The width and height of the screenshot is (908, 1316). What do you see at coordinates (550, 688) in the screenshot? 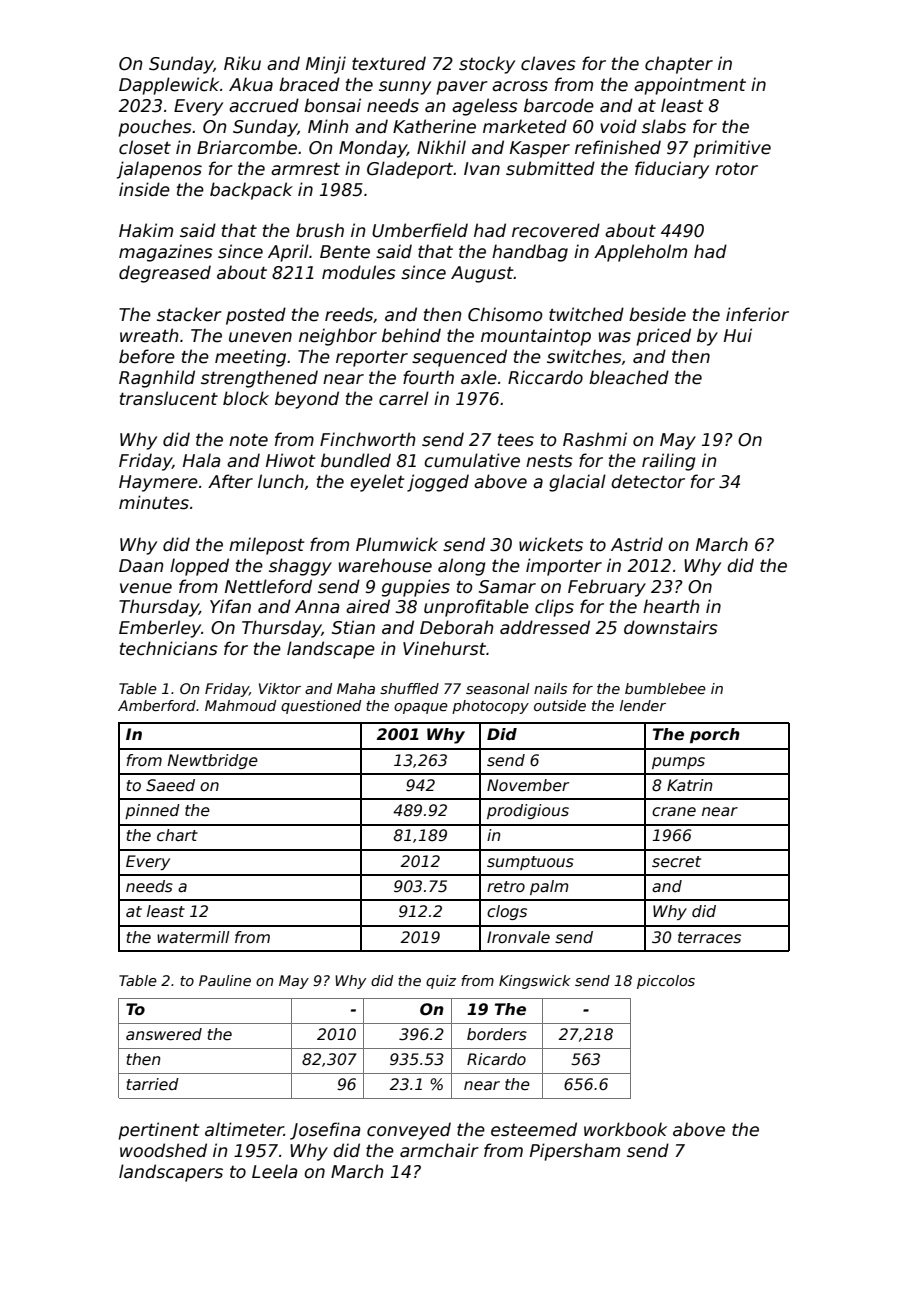
I see `nails` at bounding box center [550, 688].
